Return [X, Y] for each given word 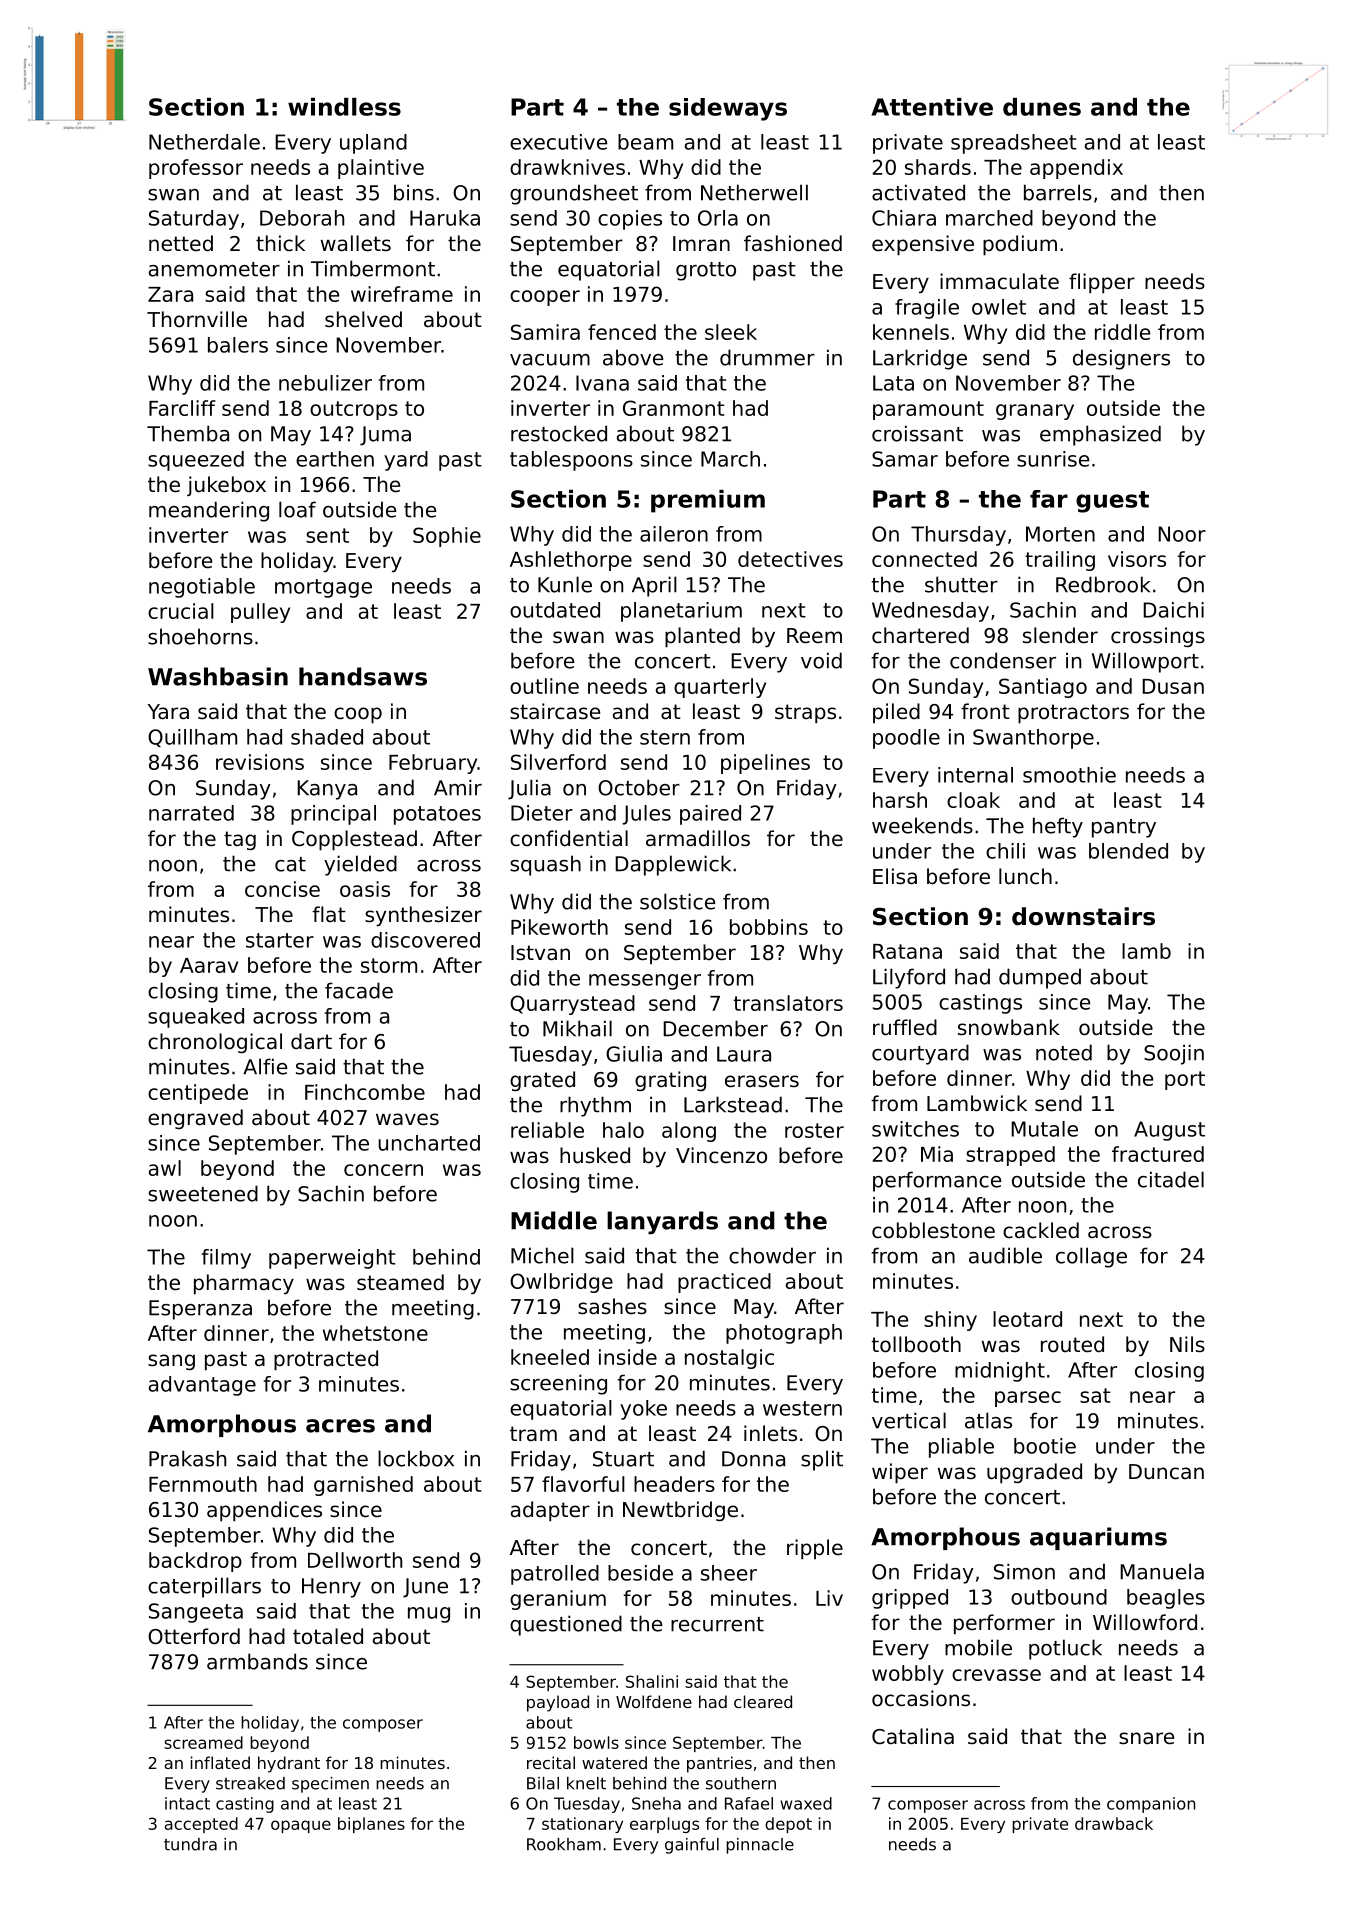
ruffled [905, 1027]
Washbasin [218, 676]
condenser [1003, 660]
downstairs [1083, 916]
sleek [731, 332]
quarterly [720, 688]
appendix [1076, 169]
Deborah [302, 218]
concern [383, 1170]
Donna [753, 1459]
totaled [328, 1636]
